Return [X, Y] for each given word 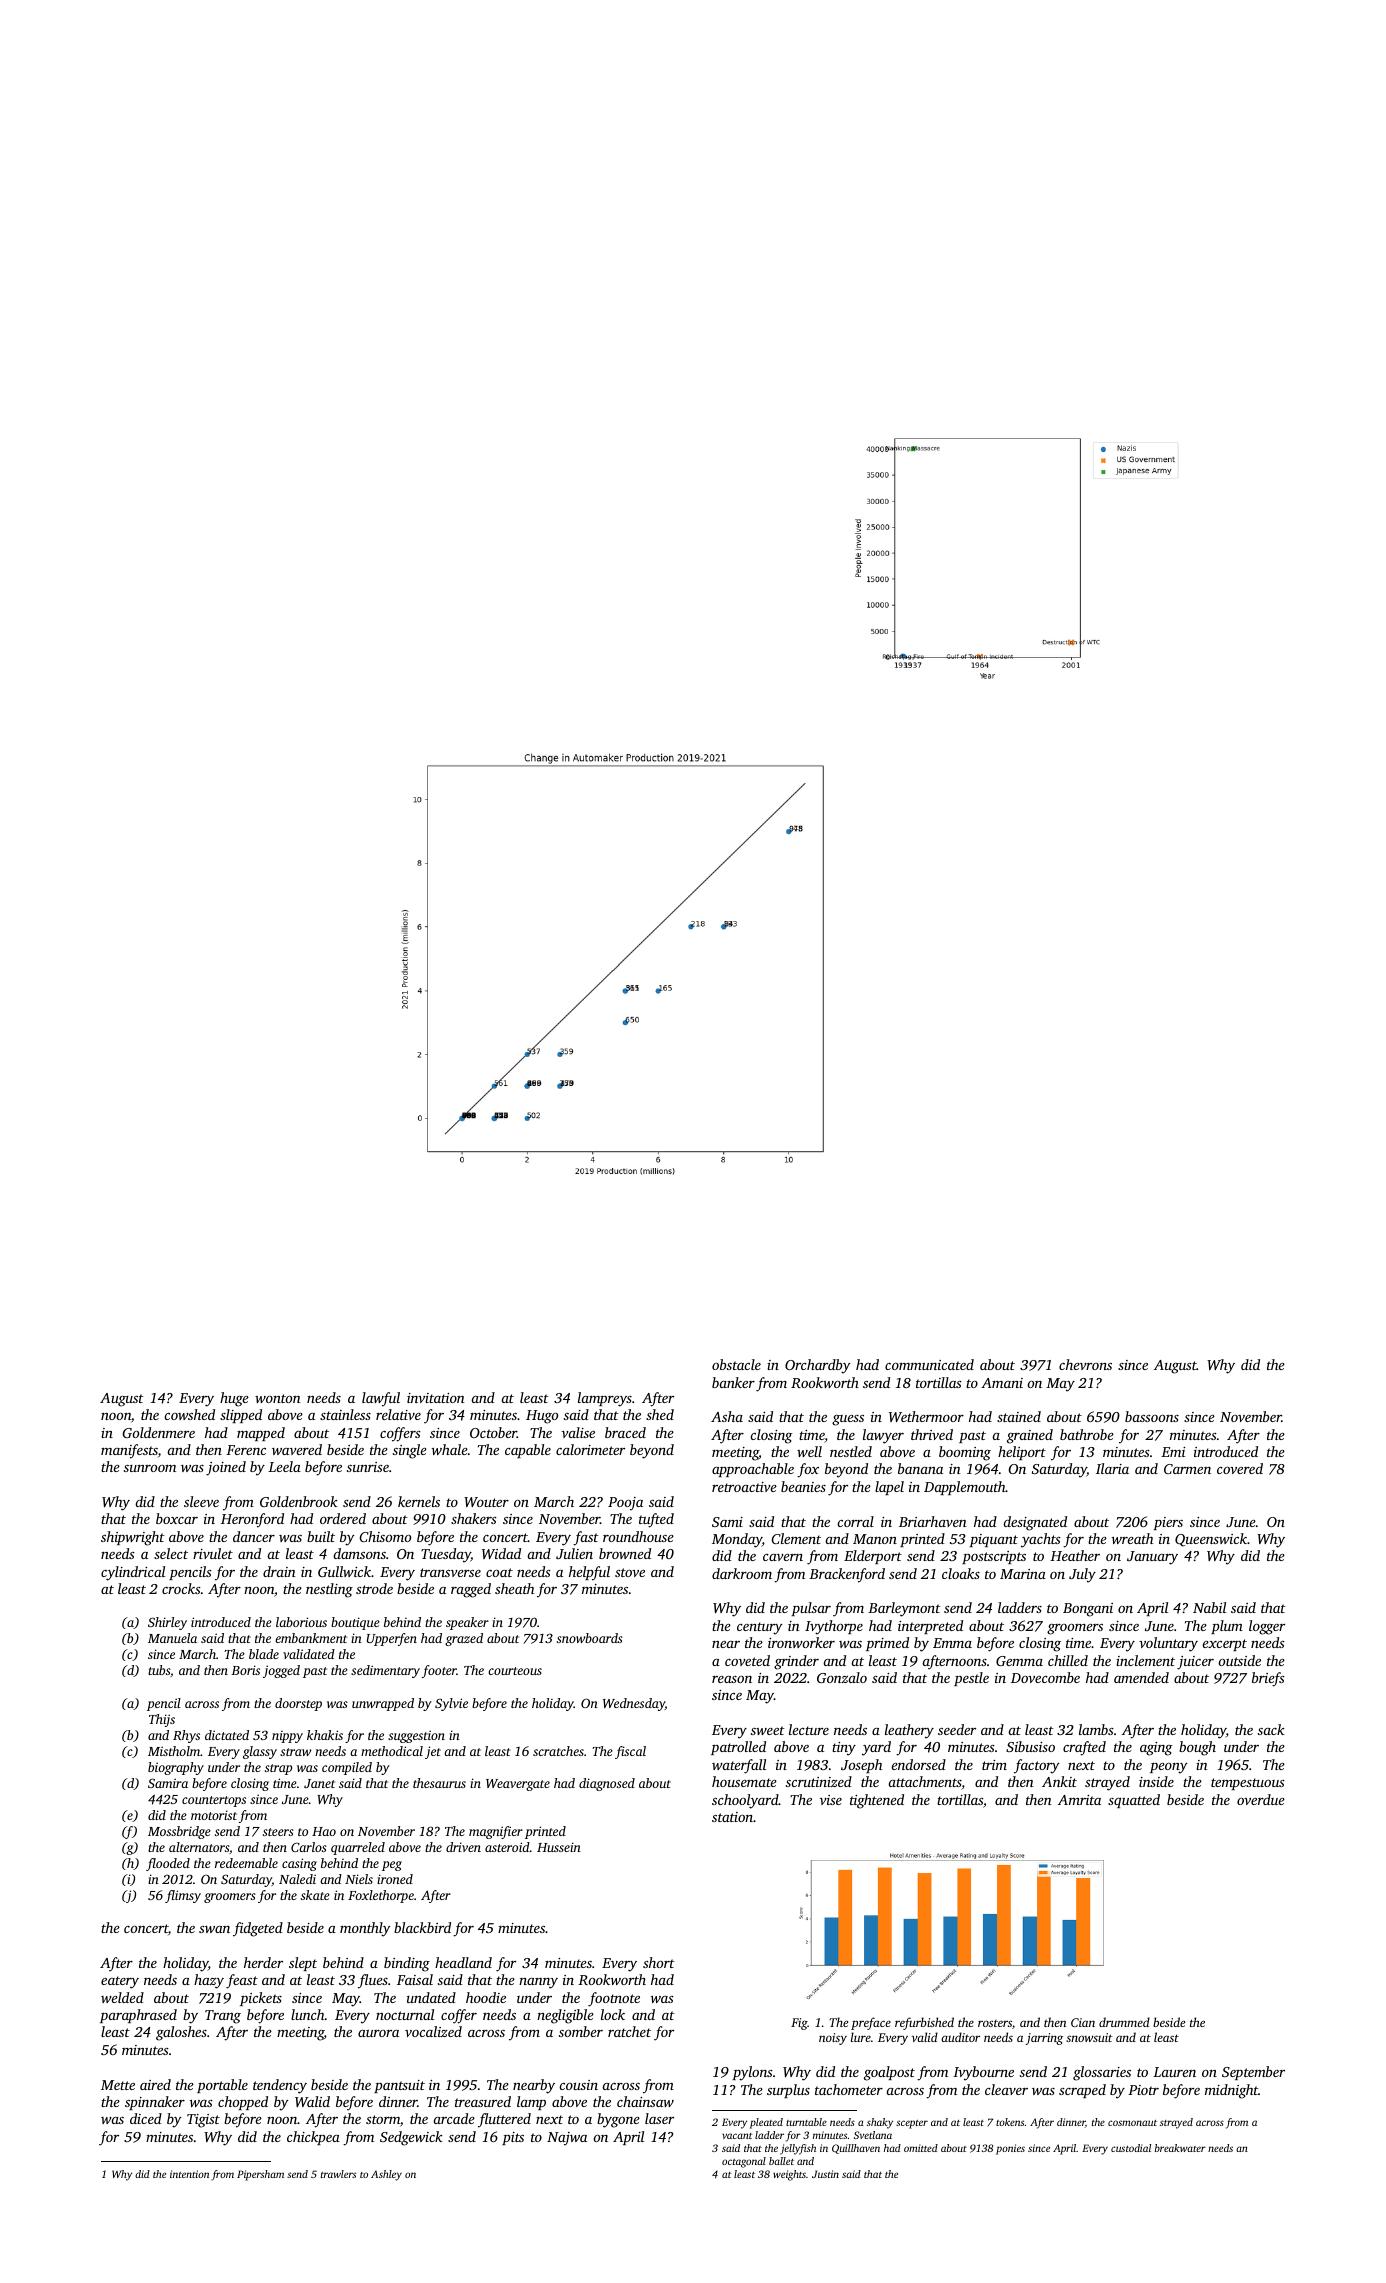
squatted [1134, 1801]
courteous [515, 1671]
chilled [1068, 1660]
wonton [278, 1398]
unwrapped [383, 1704]
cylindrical [133, 1573]
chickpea [313, 2138]
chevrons [1085, 1364]
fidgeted [258, 1929]
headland [463, 1962]
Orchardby [818, 1366]
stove [630, 1572]
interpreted [930, 1627]
